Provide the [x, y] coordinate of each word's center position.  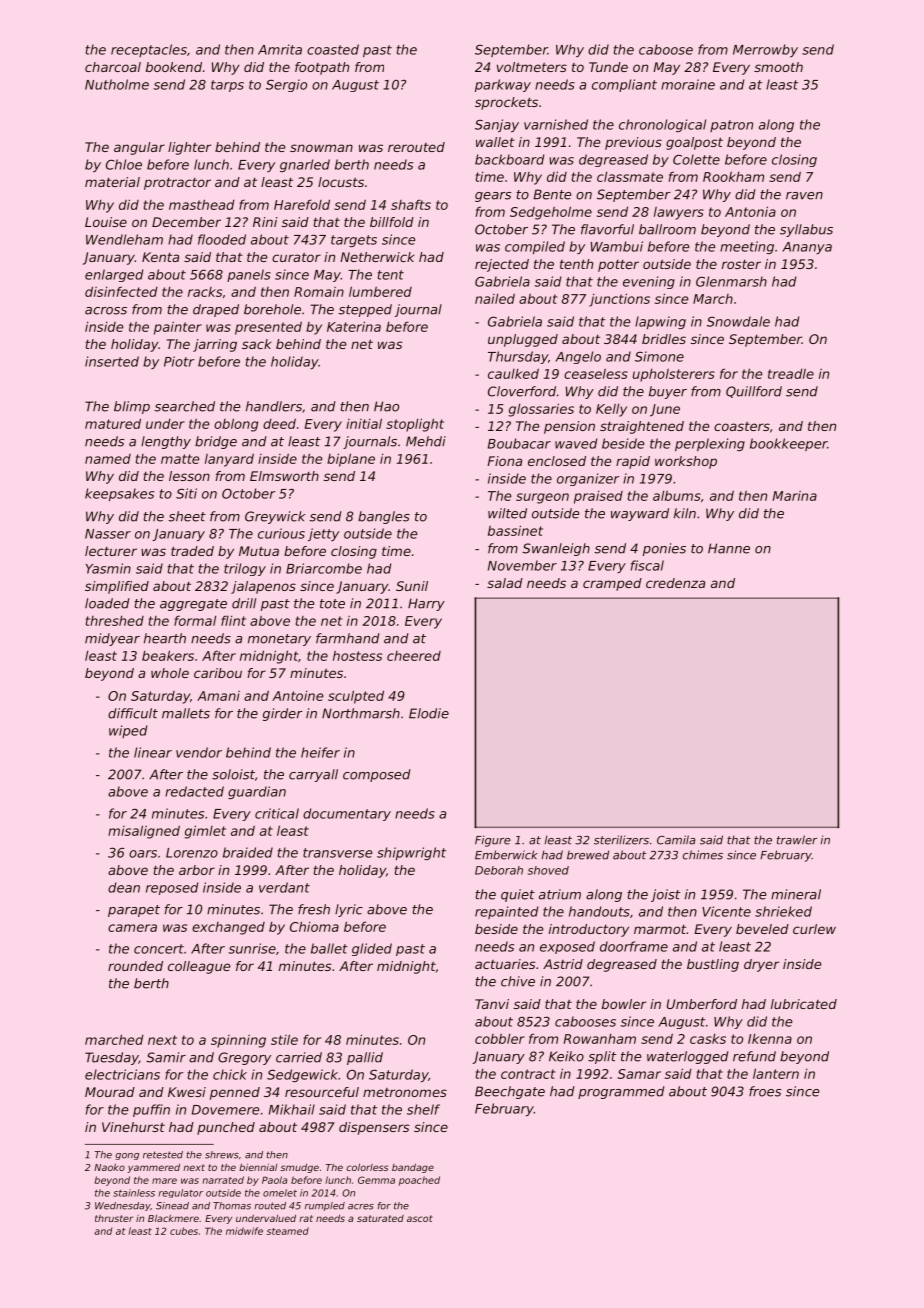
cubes [184, 1231]
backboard [509, 159]
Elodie [429, 713]
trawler [797, 840]
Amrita [280, 49]
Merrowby [765, 50]
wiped [128, 731]
